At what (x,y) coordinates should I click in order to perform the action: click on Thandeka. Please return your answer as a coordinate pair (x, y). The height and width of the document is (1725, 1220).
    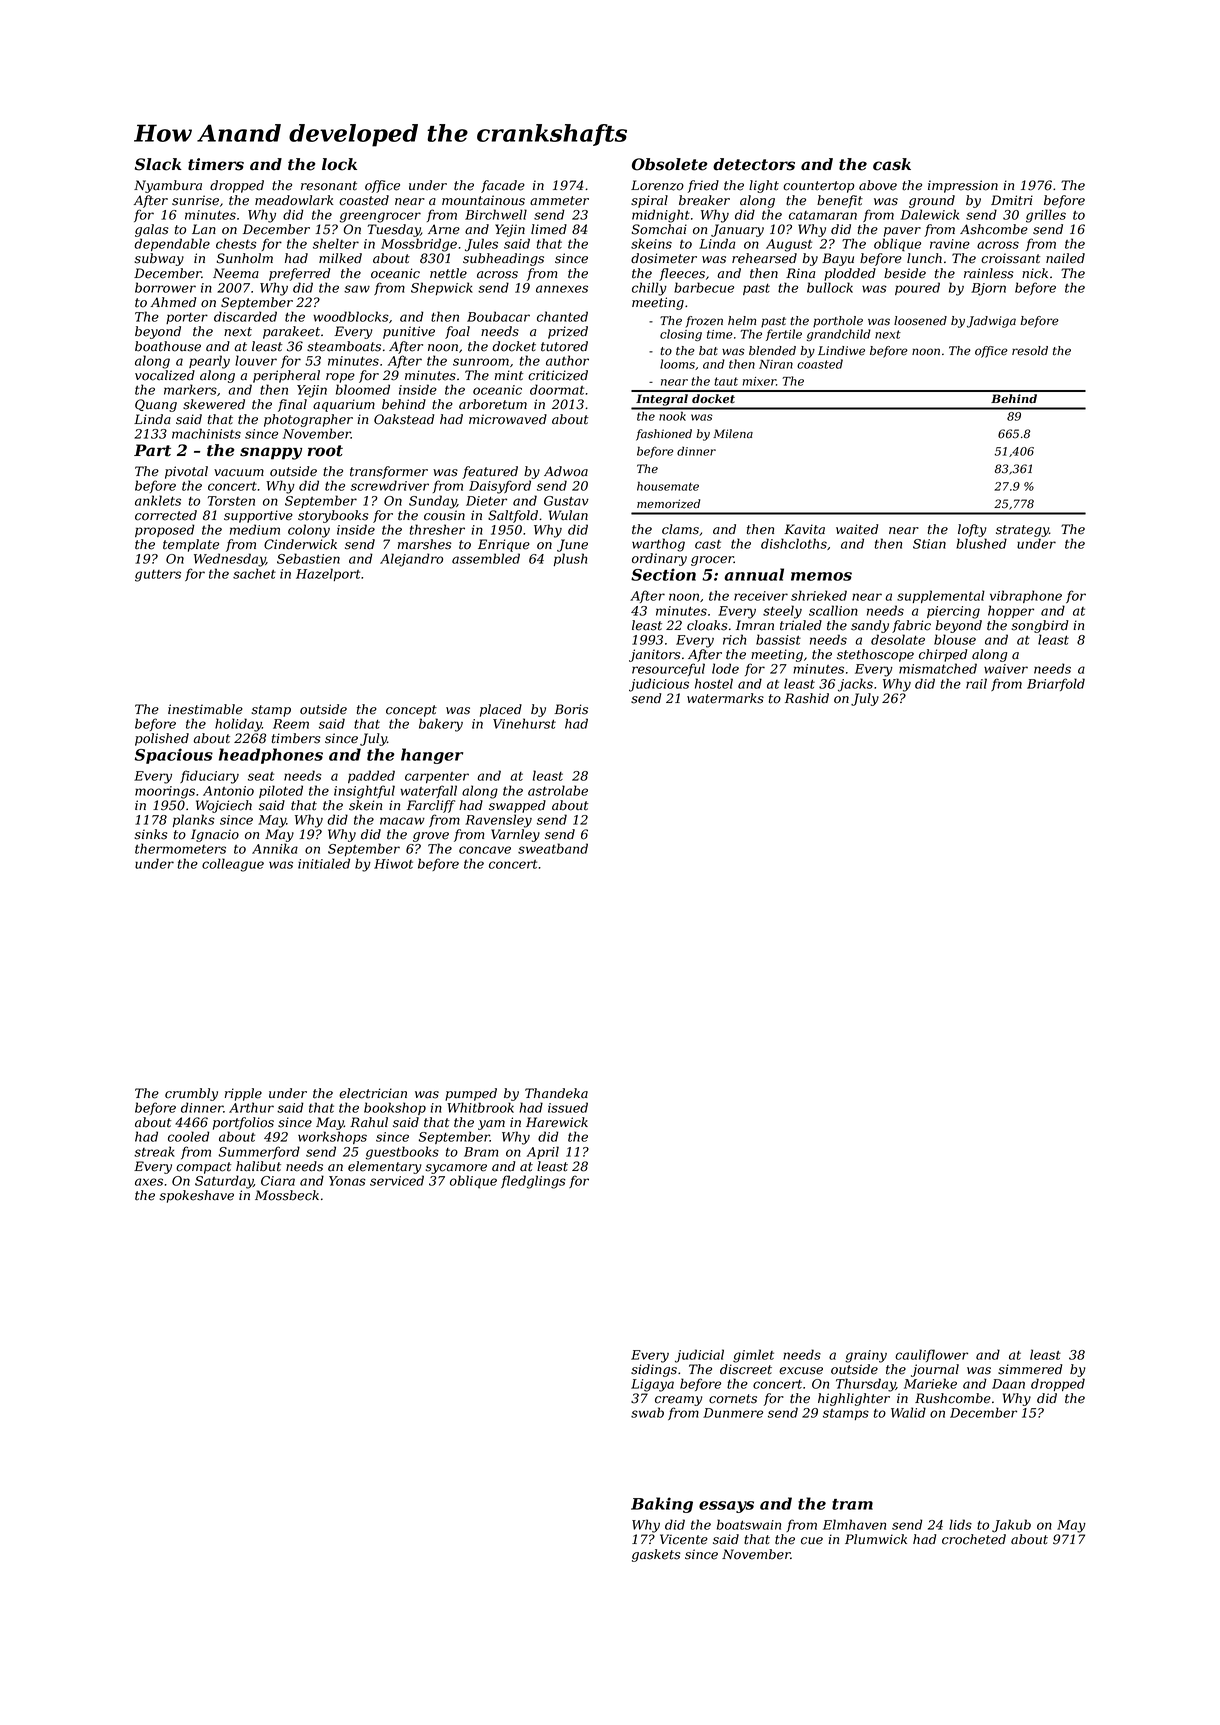
    Looking at the image, I should click on (556, 1093).
